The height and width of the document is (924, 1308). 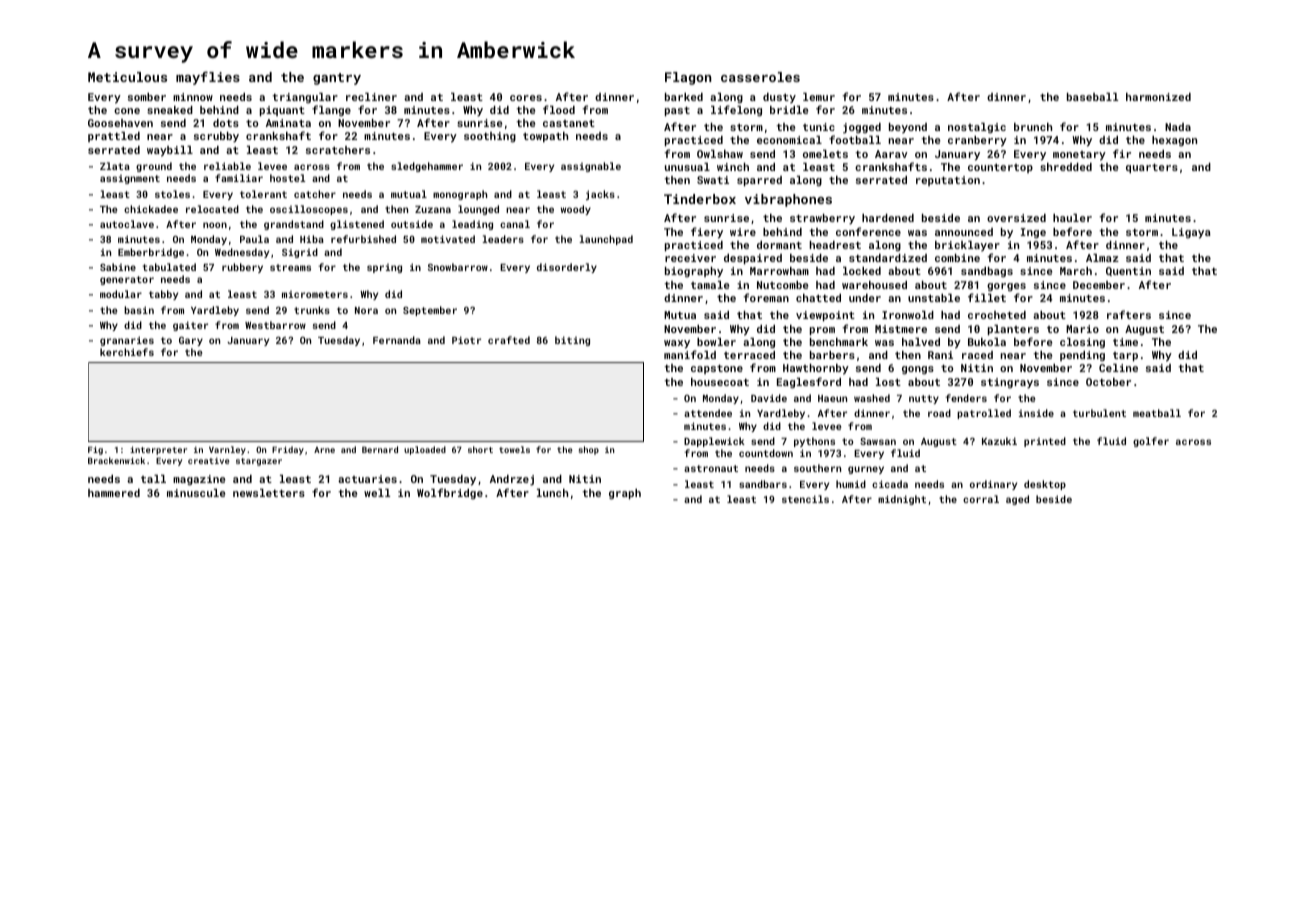 What do you see at coordinates (1000, 168) in the document?
I see `countertop` at bounding box center [1000, 168].
